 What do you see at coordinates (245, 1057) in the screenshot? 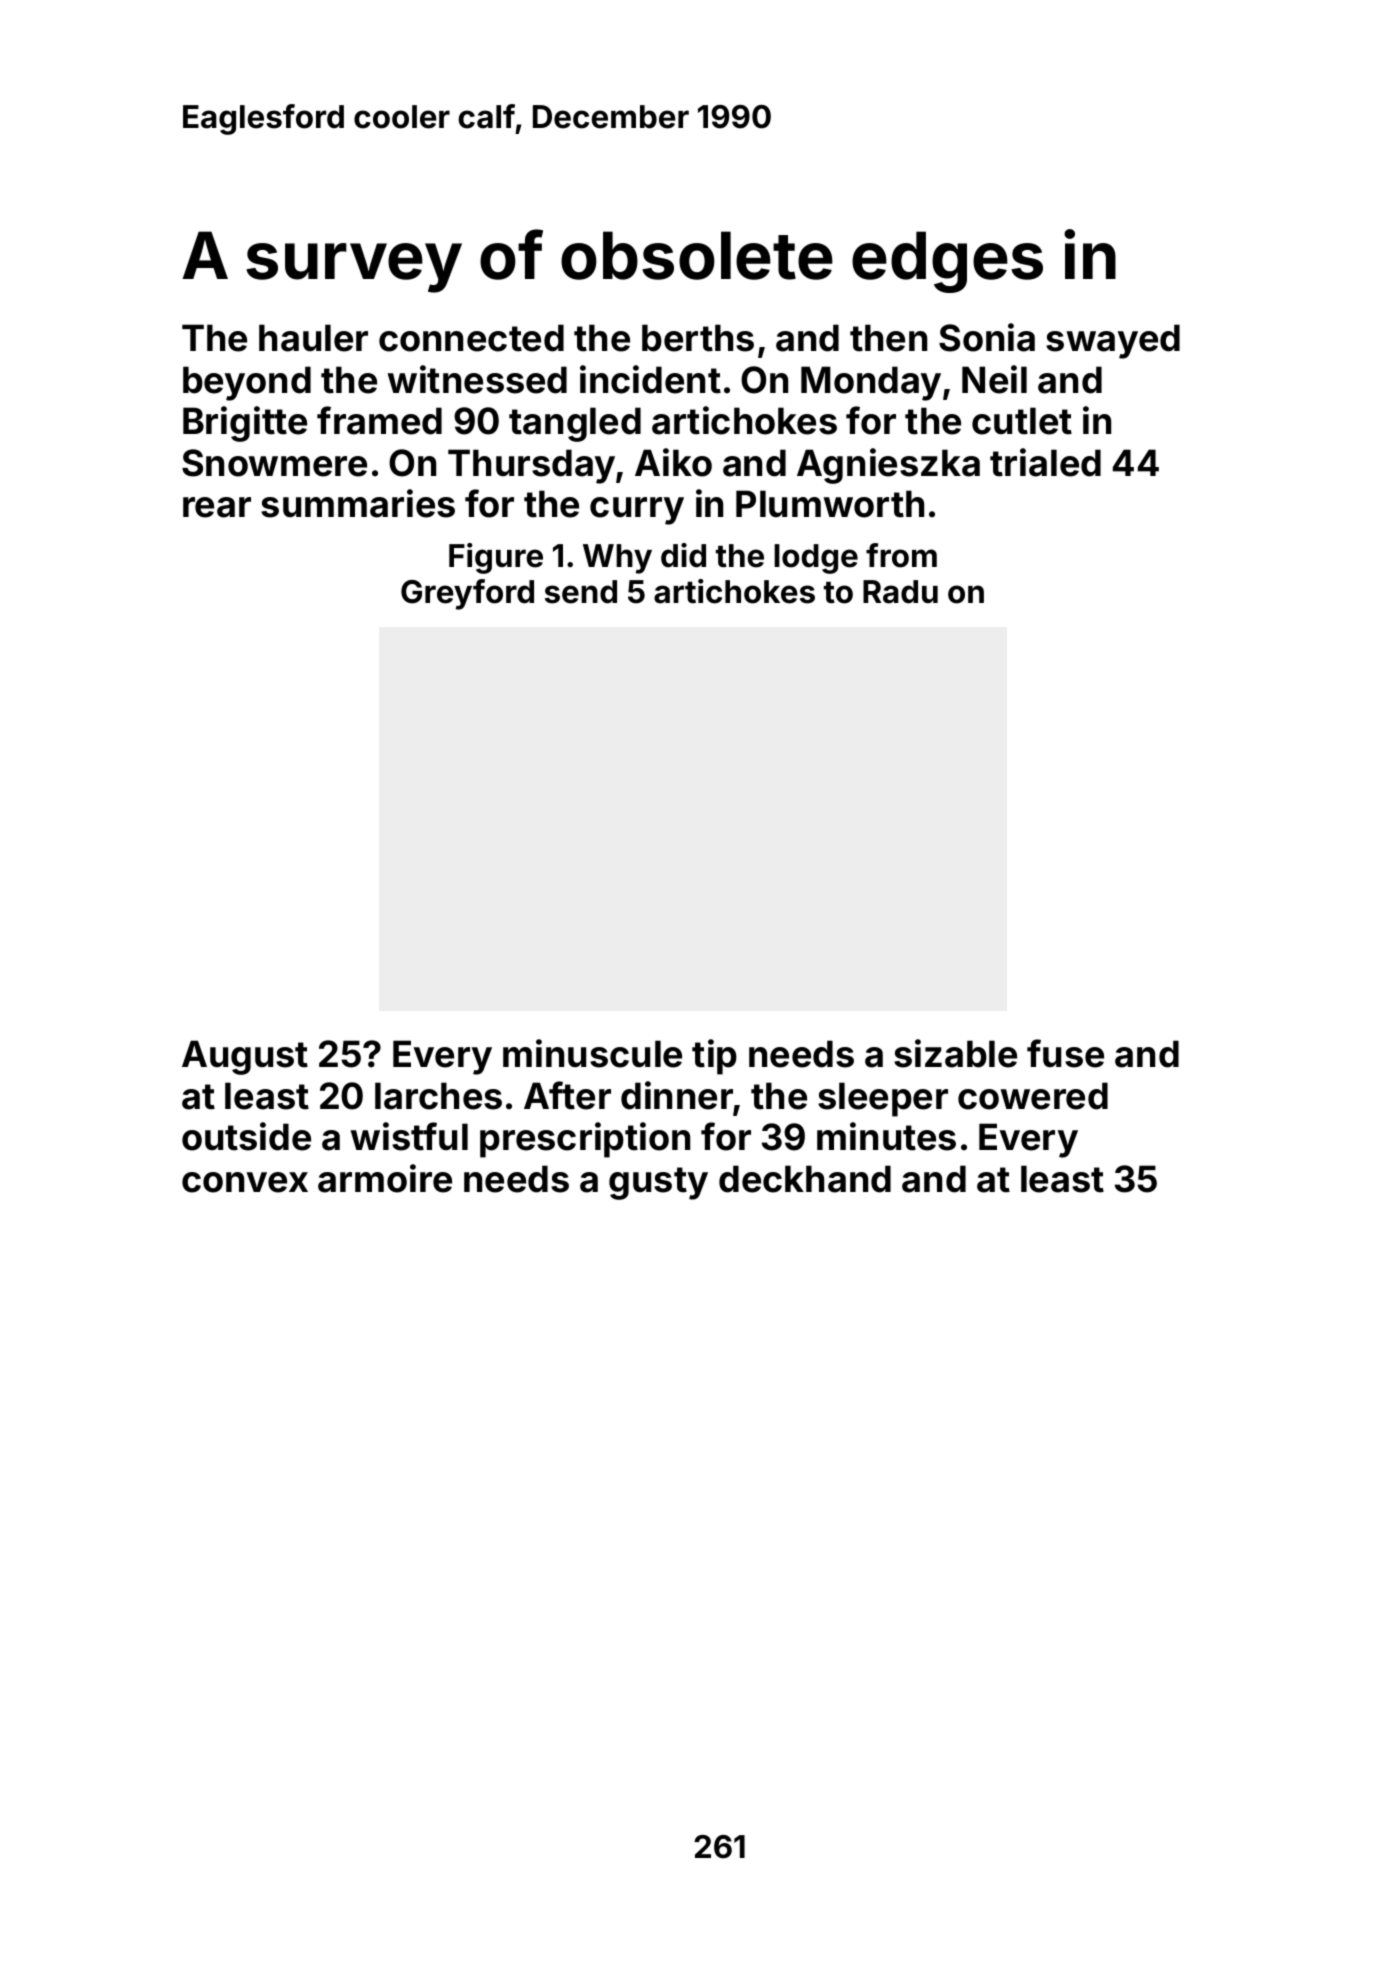
I see `August` at bounding box center [245, 1057].
